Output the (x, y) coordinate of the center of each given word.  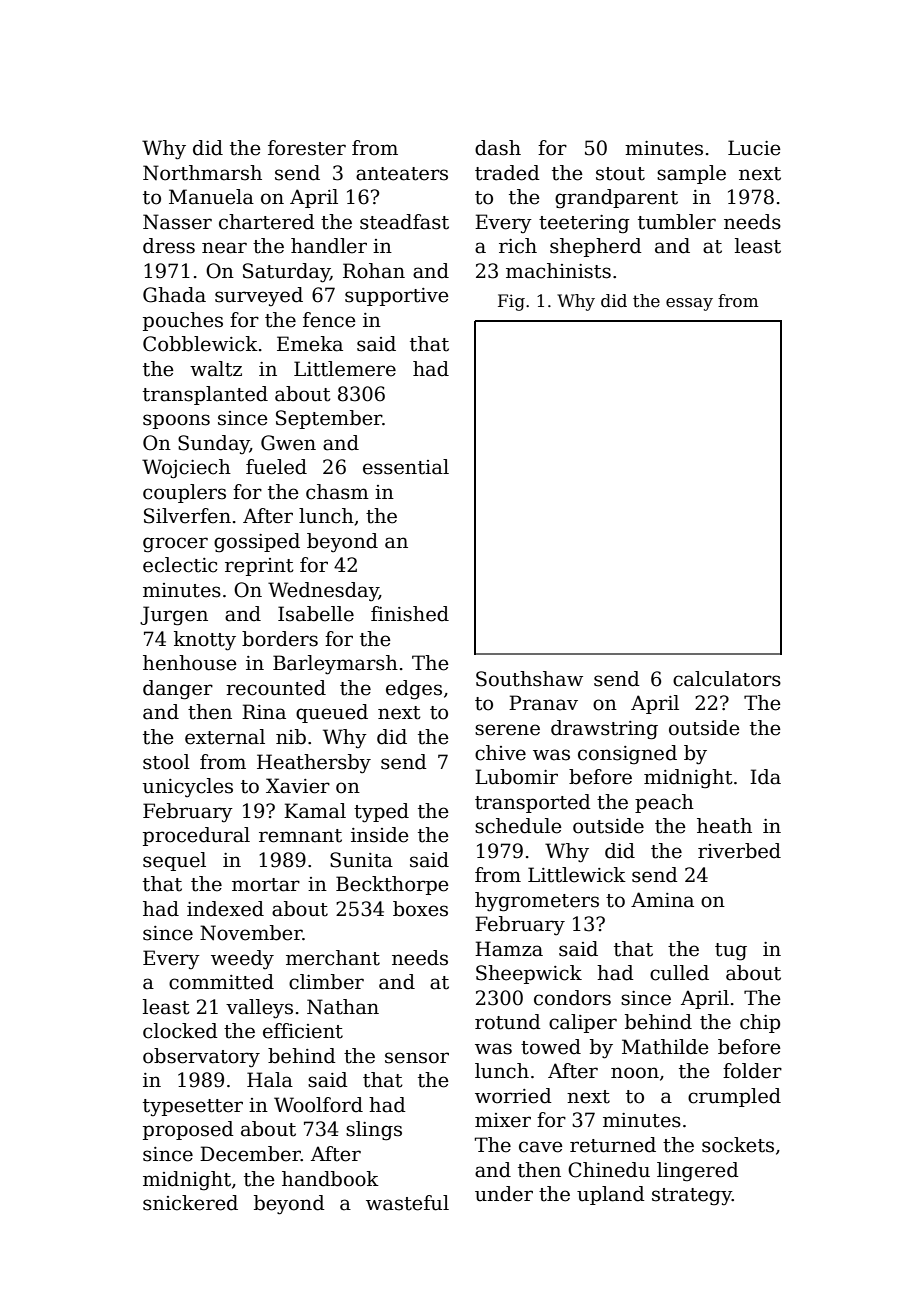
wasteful (407, 1203)
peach (664, 803)
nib (291, 737)
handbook (330, 1179)
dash (498, 148)
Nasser (177, 222)
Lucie (754, 148)
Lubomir (516, 777)
